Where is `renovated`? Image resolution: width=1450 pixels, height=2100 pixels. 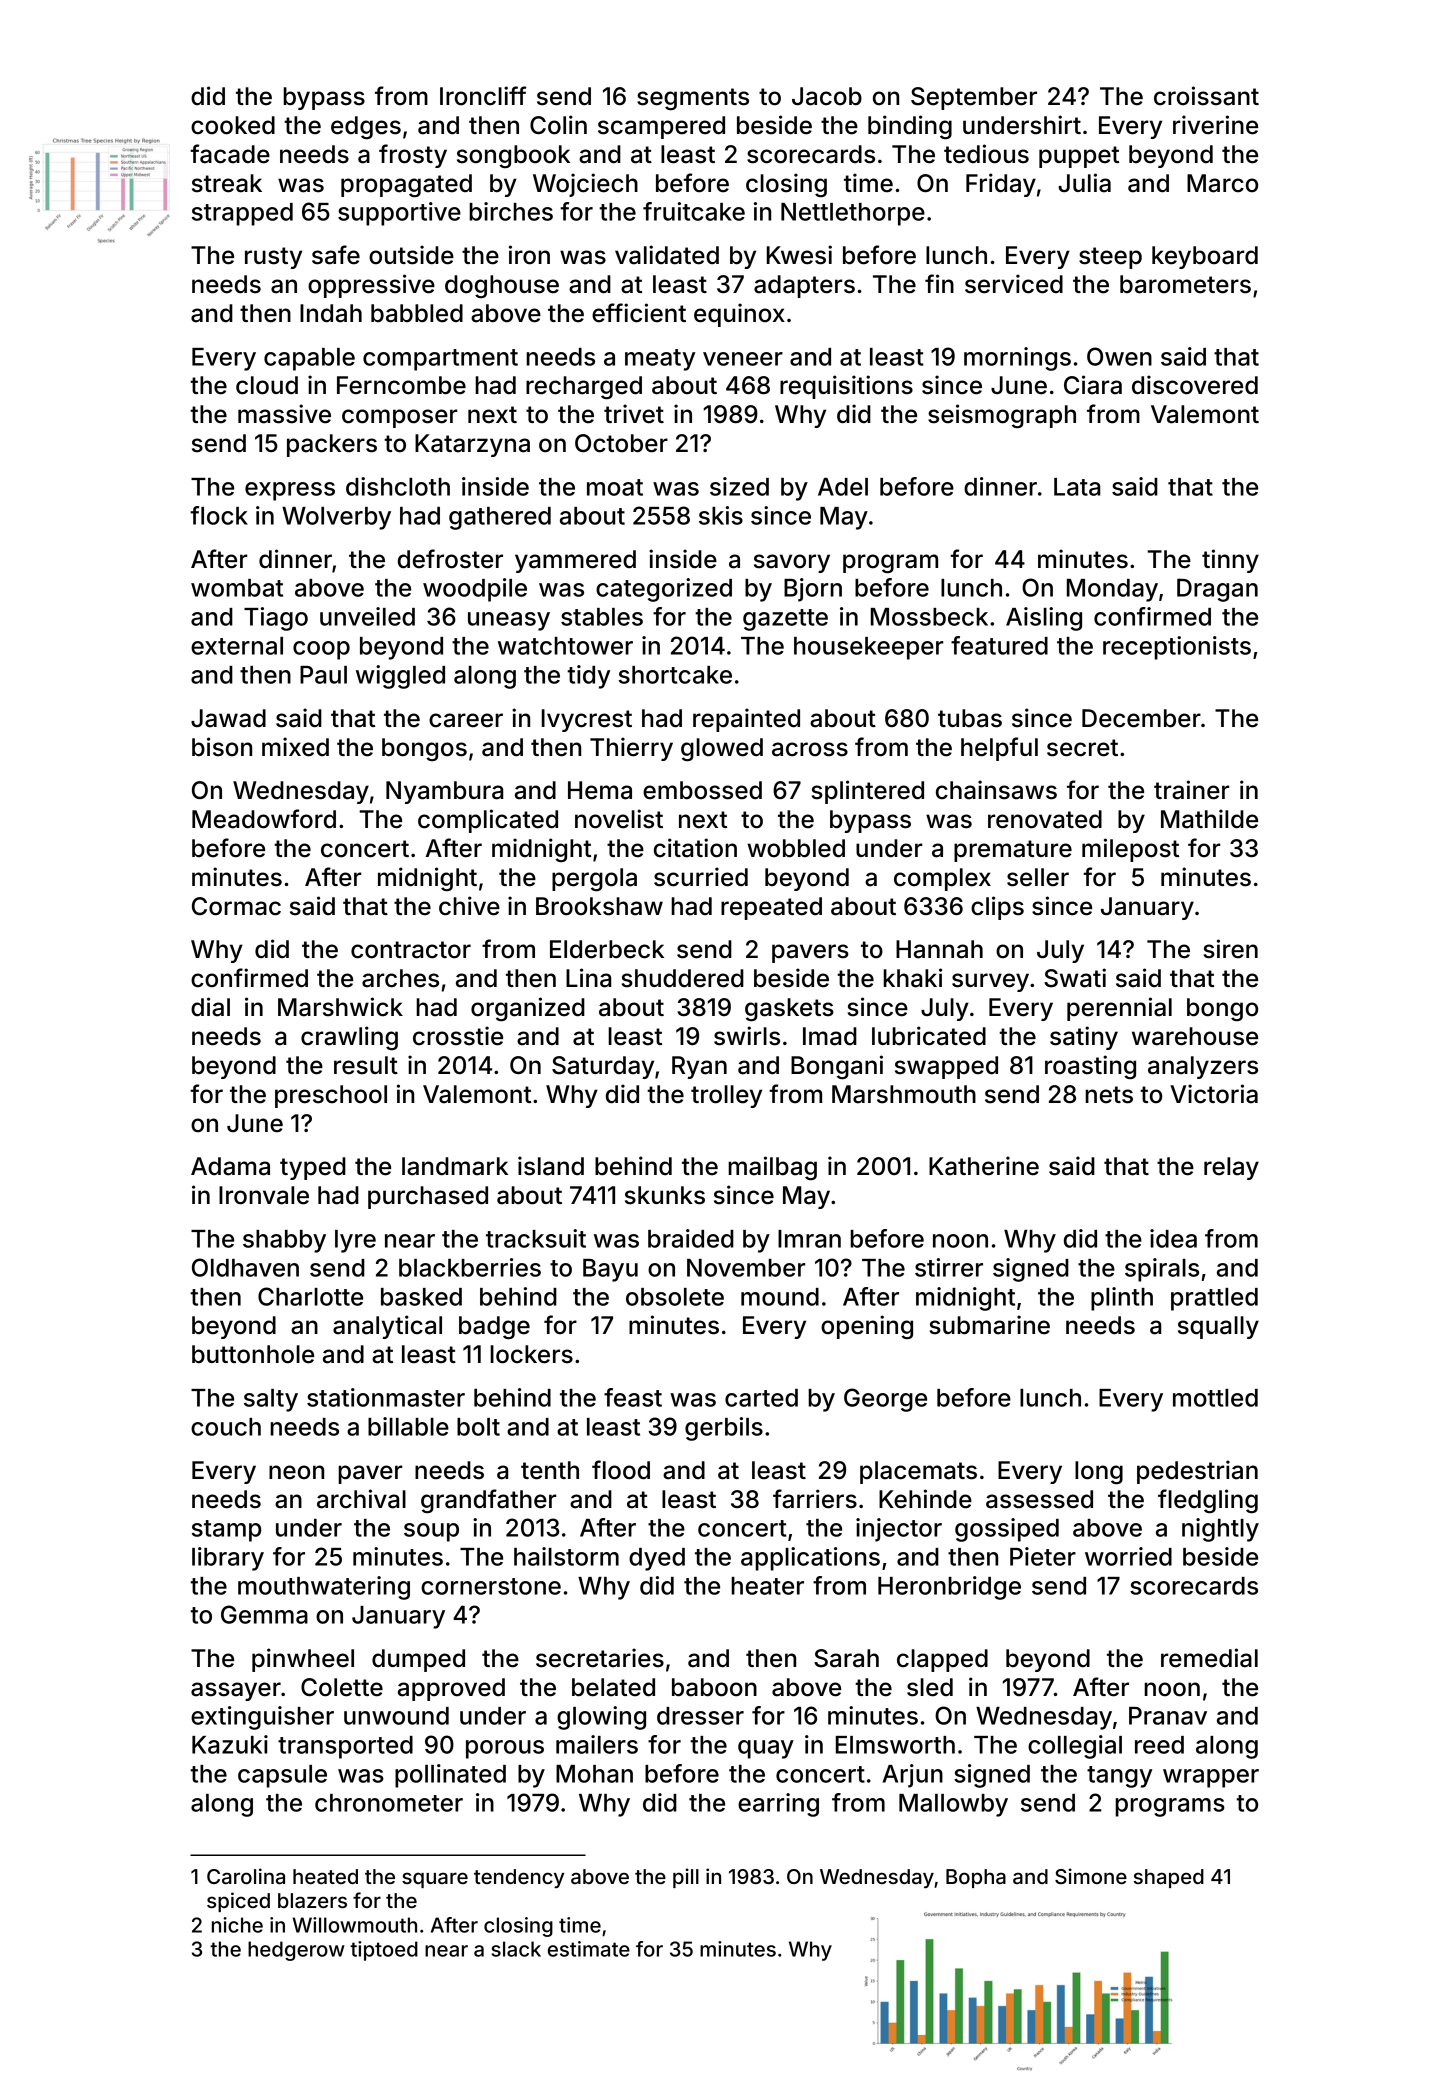
renovated is located at coordinates (1045, 819).
